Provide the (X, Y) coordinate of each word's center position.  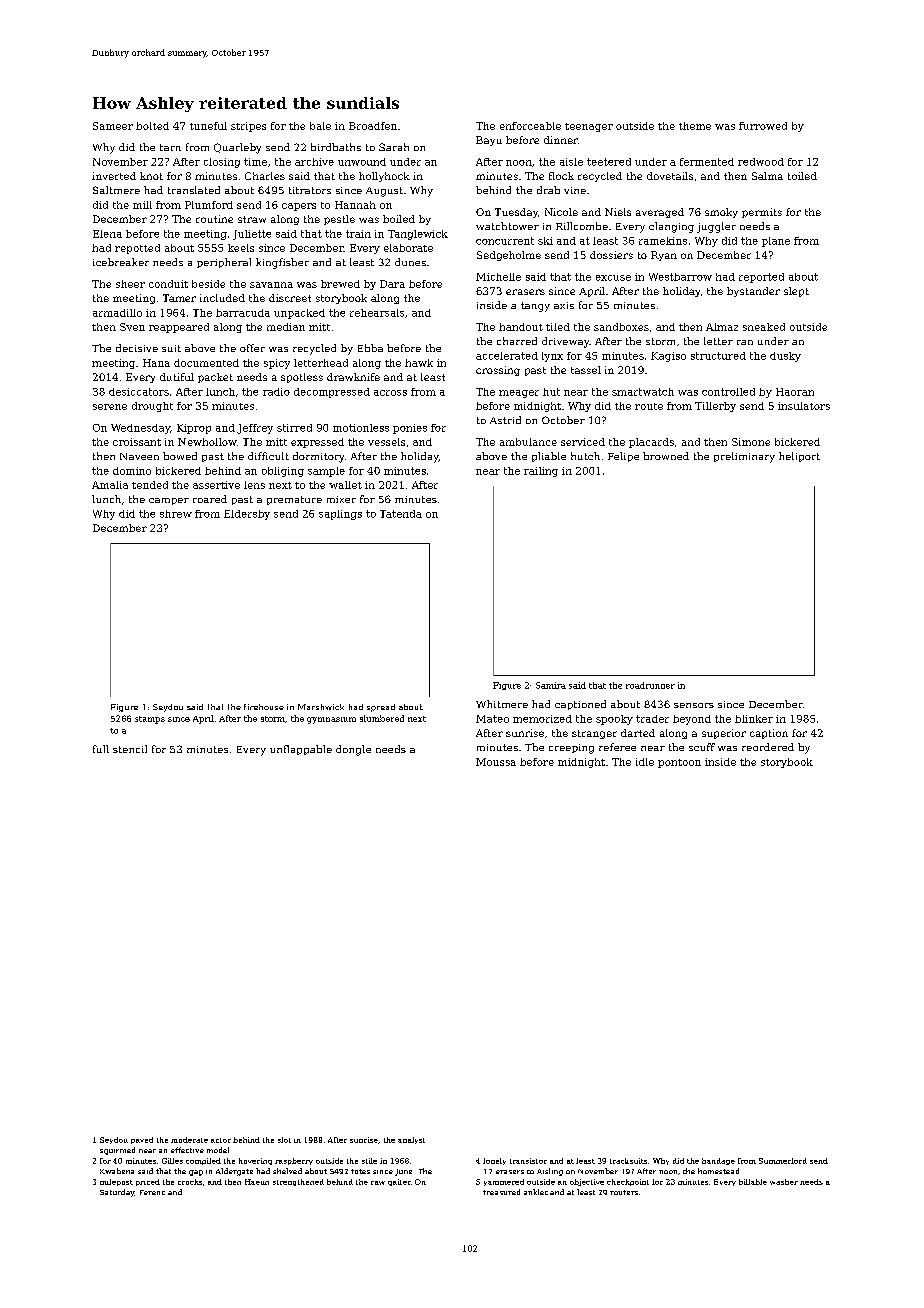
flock (561, 176)
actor (221, 1140)
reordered (768, 747)
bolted (152, 126)
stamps (150, 720)
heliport (799, 457)
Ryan (664, 256)
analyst (411, 1140)
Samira (551, 685)
